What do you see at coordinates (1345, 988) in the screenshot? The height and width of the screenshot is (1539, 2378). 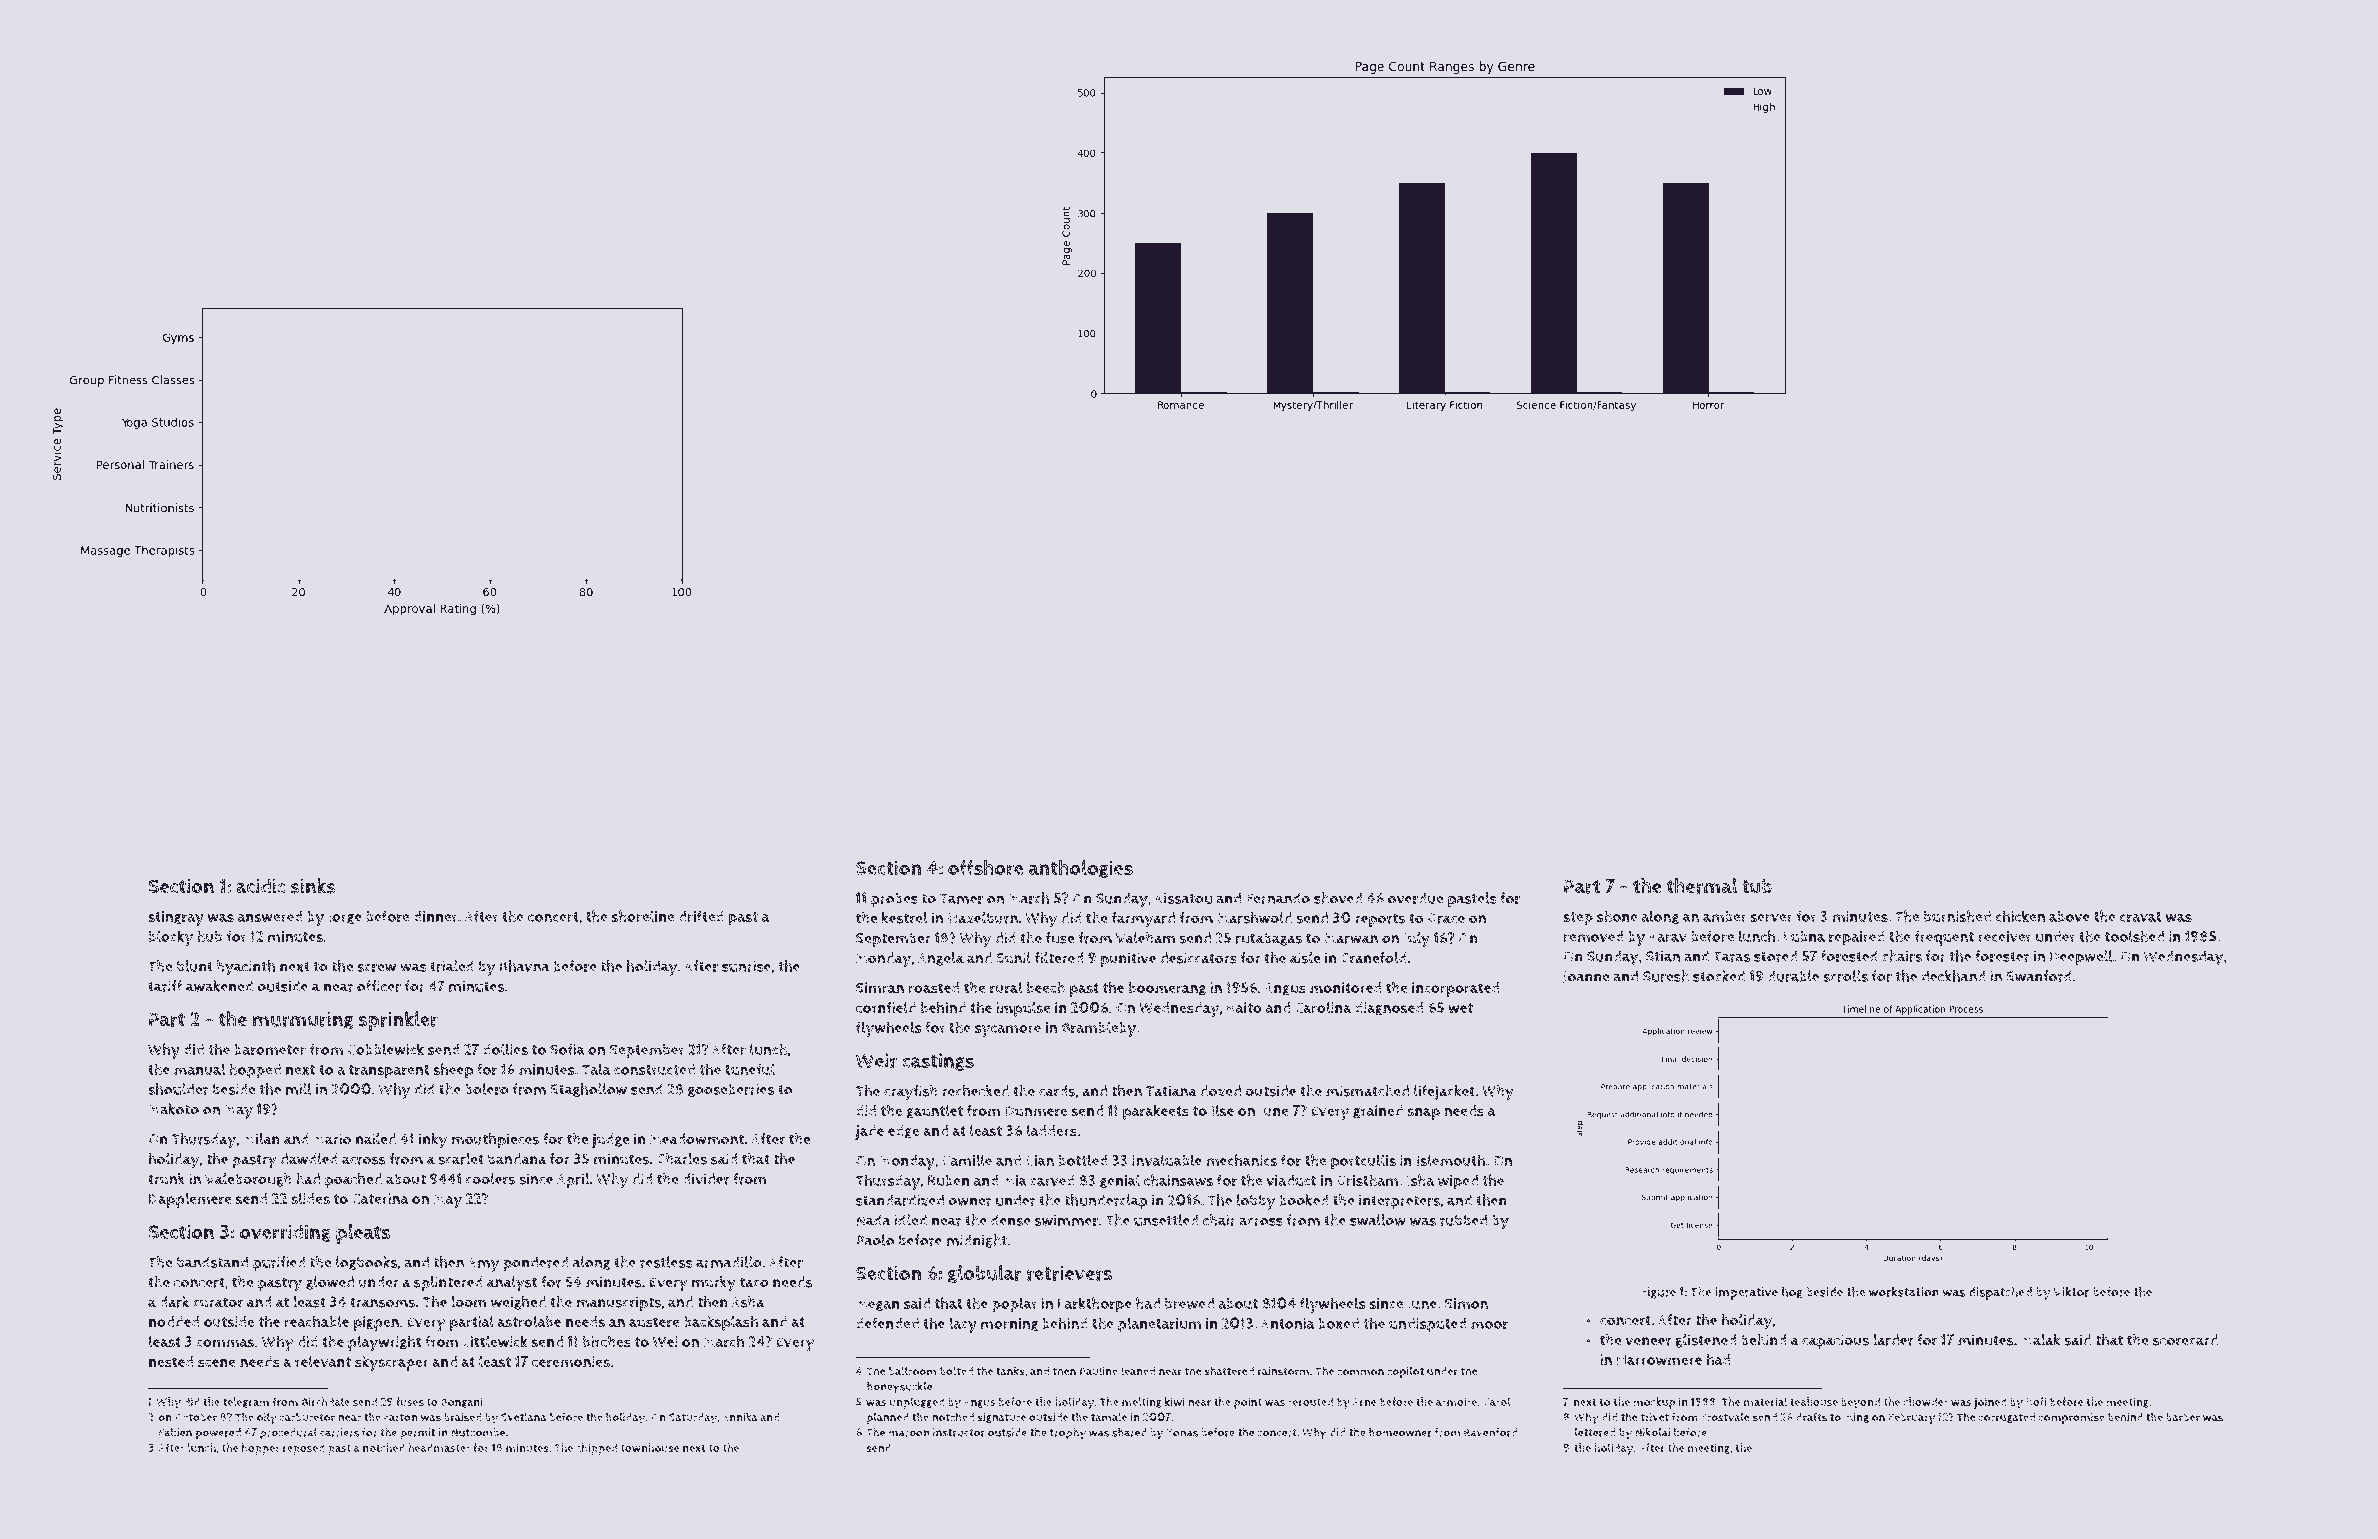 I see `monitored` at bounding box center [1345, 988].
